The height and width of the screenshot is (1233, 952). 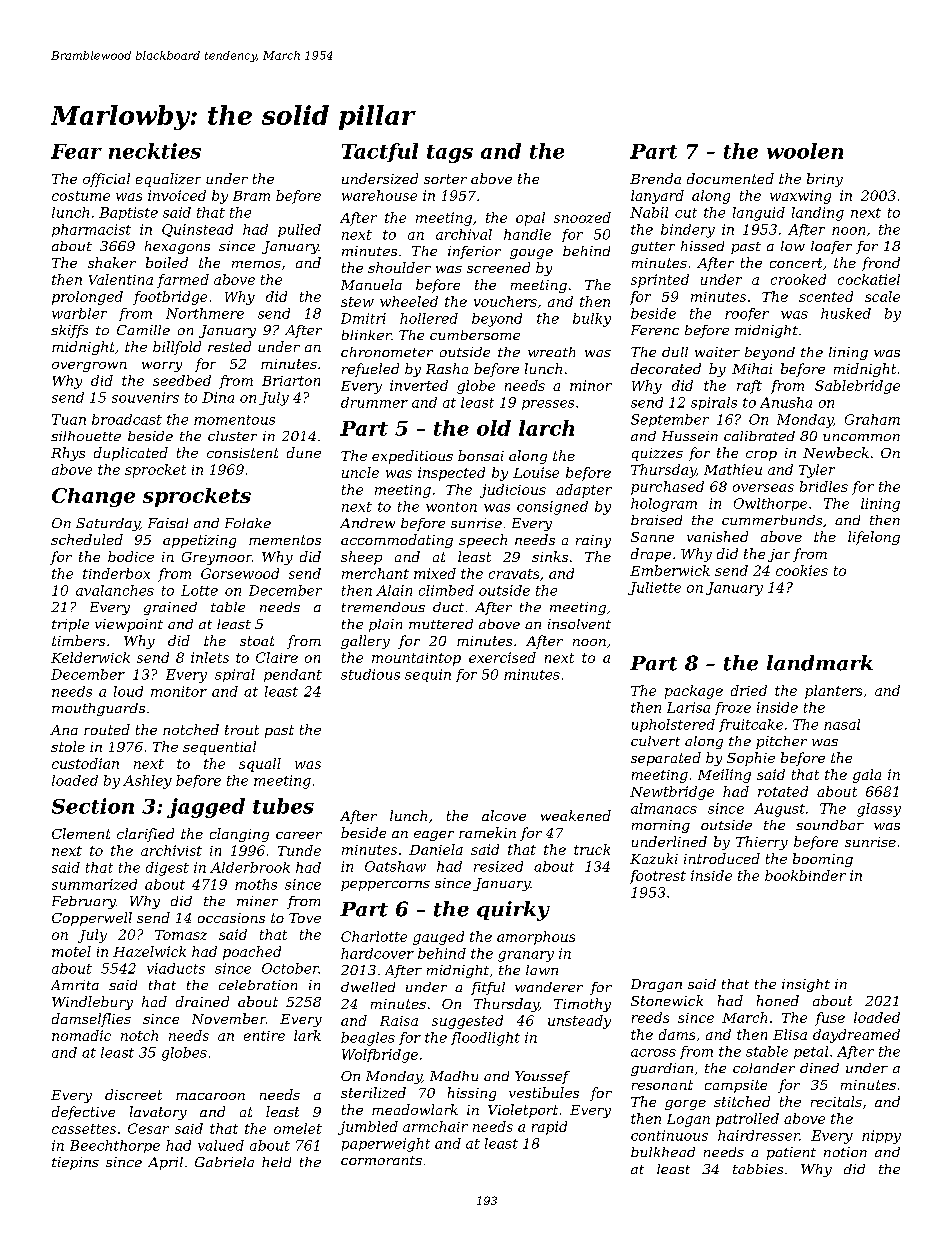 I want to click on duplicated, so click(x=131, y=454).
